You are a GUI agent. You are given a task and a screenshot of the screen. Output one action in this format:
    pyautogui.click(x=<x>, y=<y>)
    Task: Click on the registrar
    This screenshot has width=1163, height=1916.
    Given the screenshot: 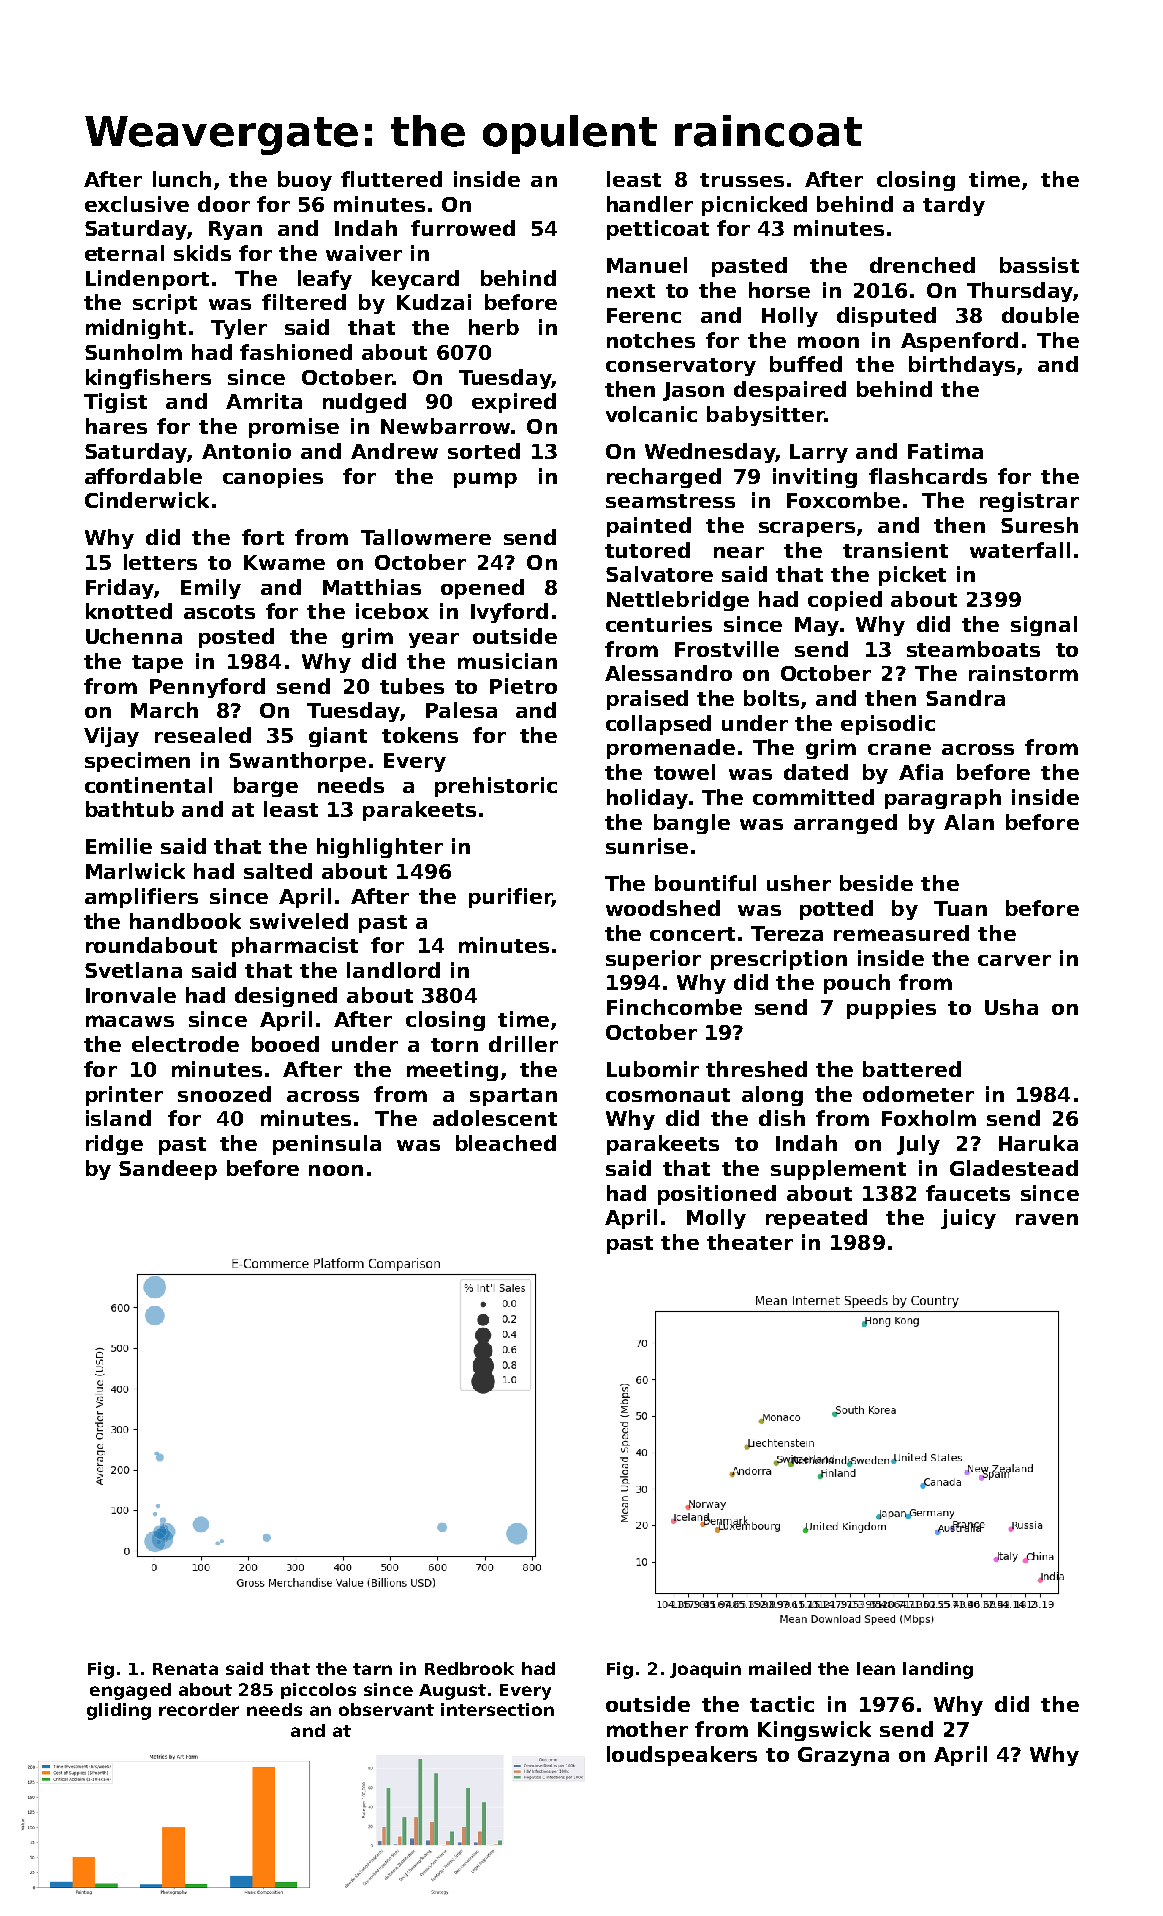 What is the action you would take?
    pyautogui.click(x=1029, y=502)
